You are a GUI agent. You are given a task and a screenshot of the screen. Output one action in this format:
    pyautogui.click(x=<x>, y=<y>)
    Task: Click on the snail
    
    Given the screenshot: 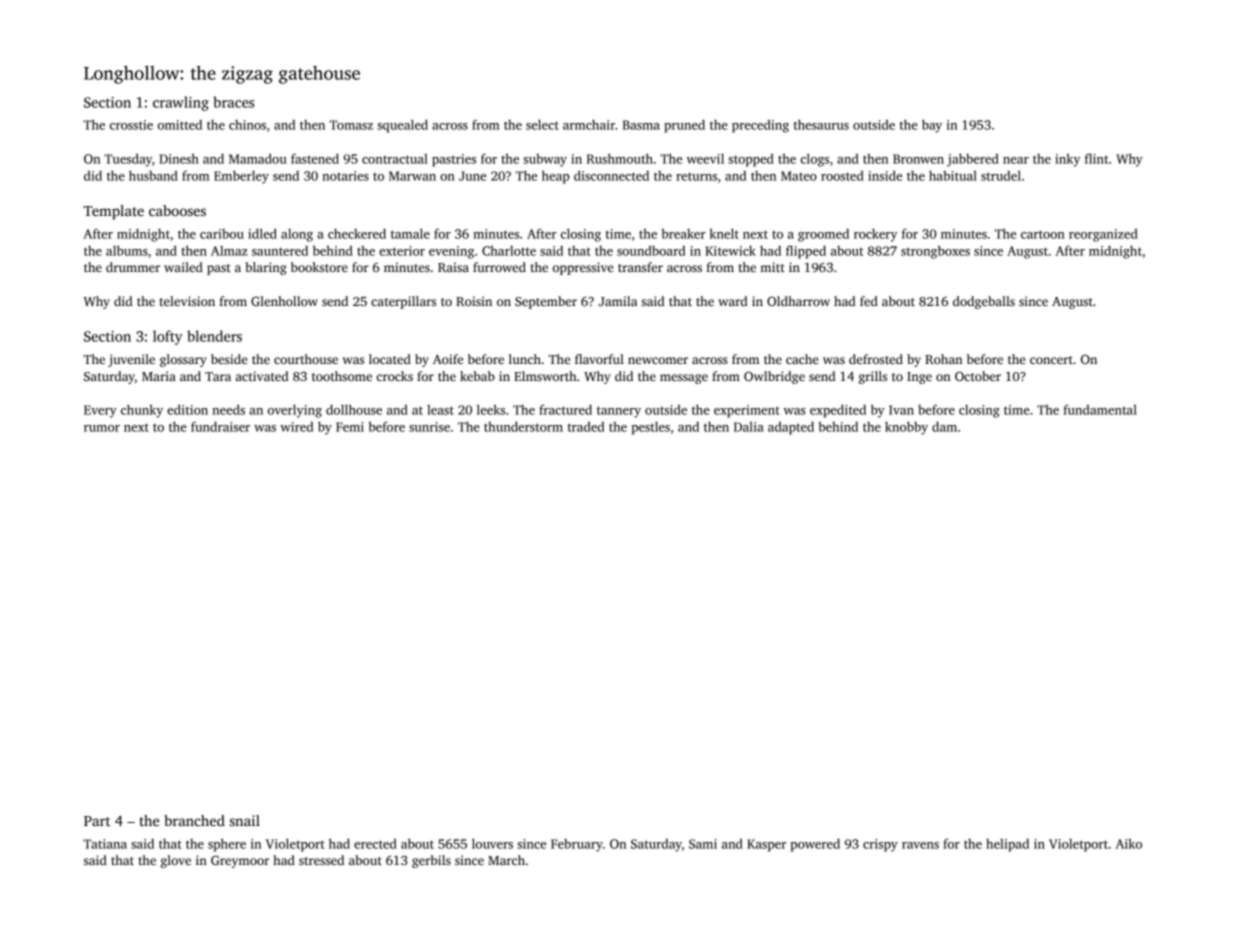 What is the action you would take?
    pyautogui.click(x=245, y=820)
